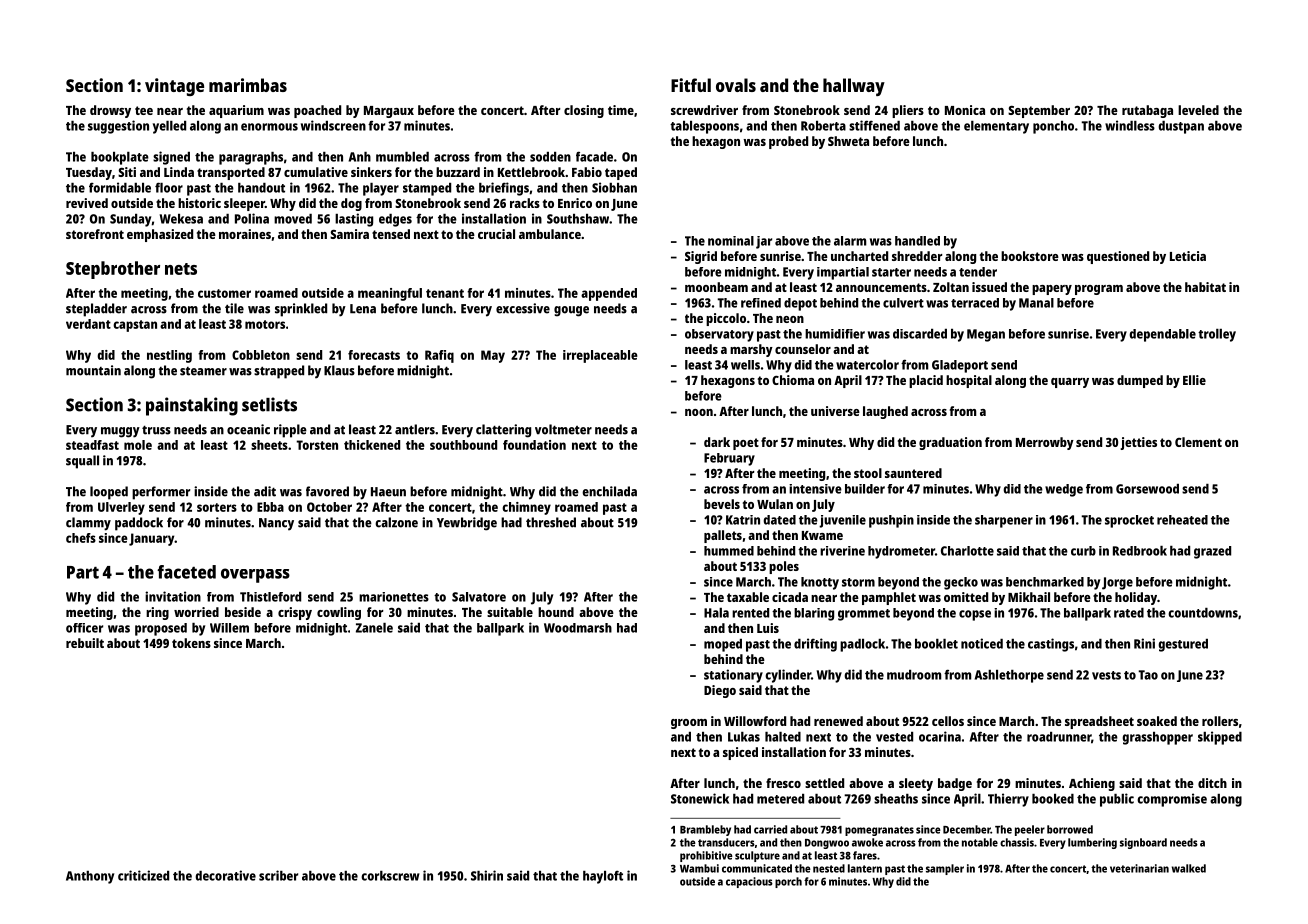 The height and width of the screenshot is (924, 1308). I want to click on countdowns, so click(1203, 613).
